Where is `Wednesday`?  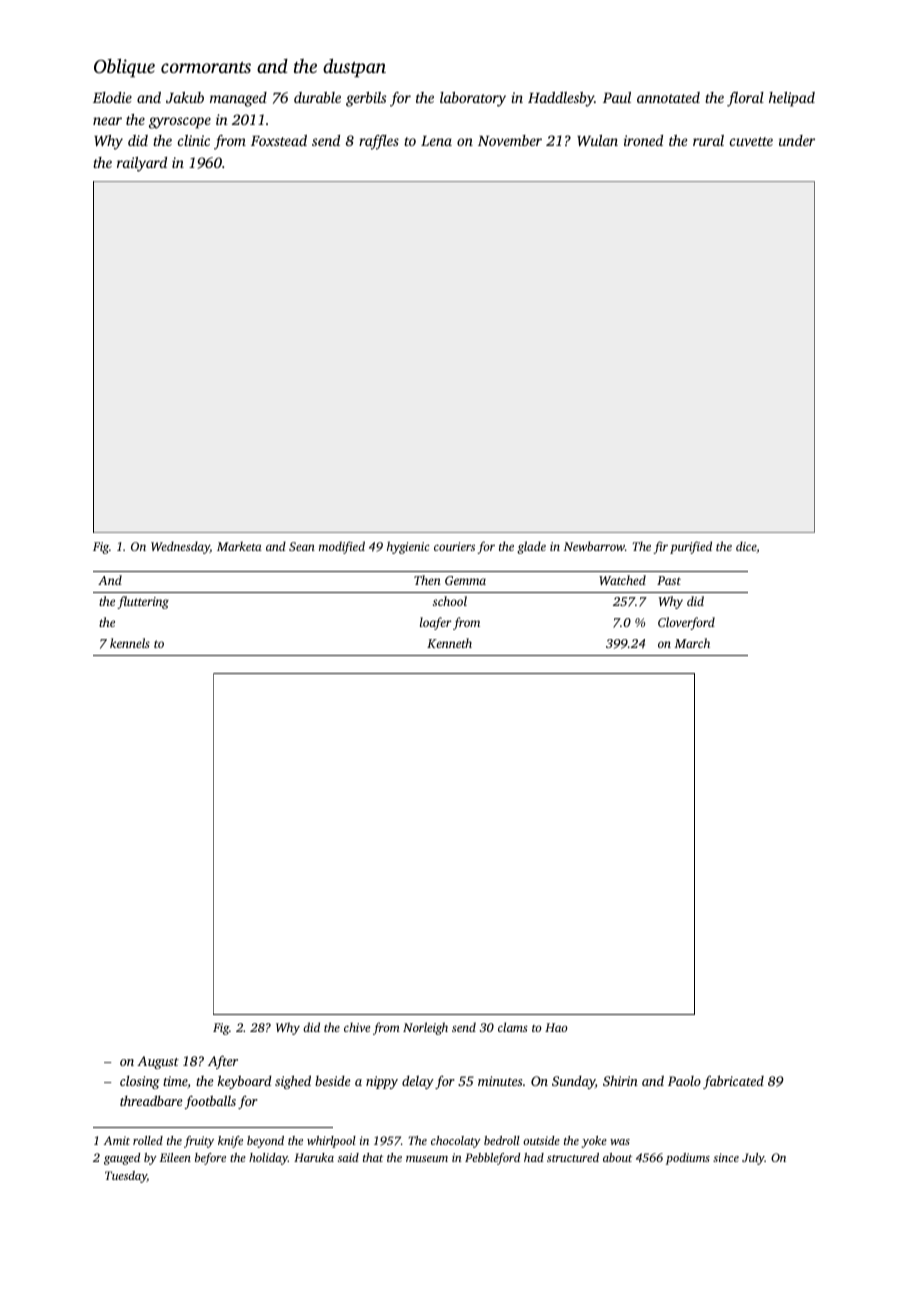 Wednesday is located at coordinates (180, 547).
